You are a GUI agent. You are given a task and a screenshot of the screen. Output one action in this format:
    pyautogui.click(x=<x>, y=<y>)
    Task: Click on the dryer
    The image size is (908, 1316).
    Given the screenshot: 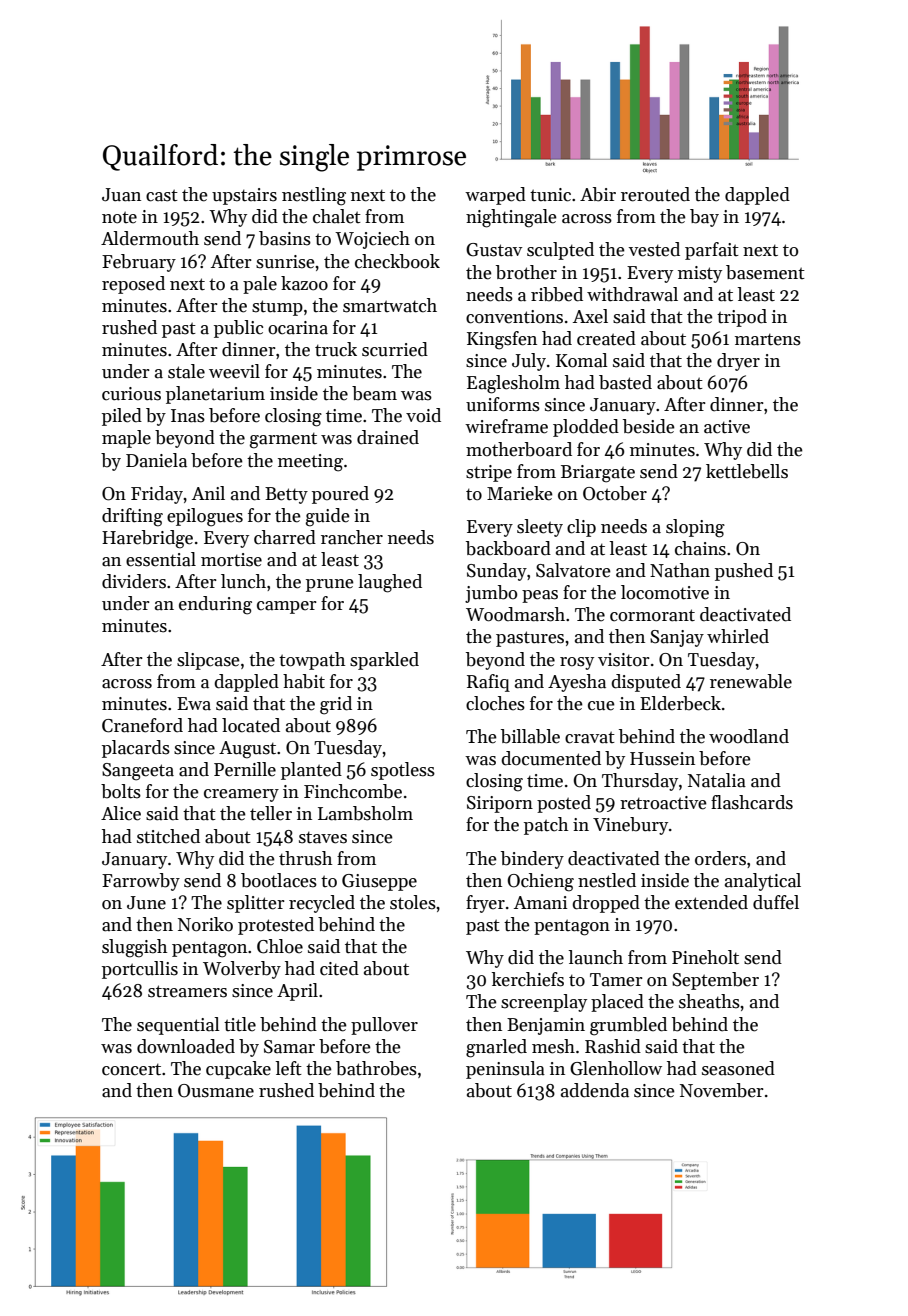 What is the action you would take?
    pyautogui.click(x=738, y=362)
